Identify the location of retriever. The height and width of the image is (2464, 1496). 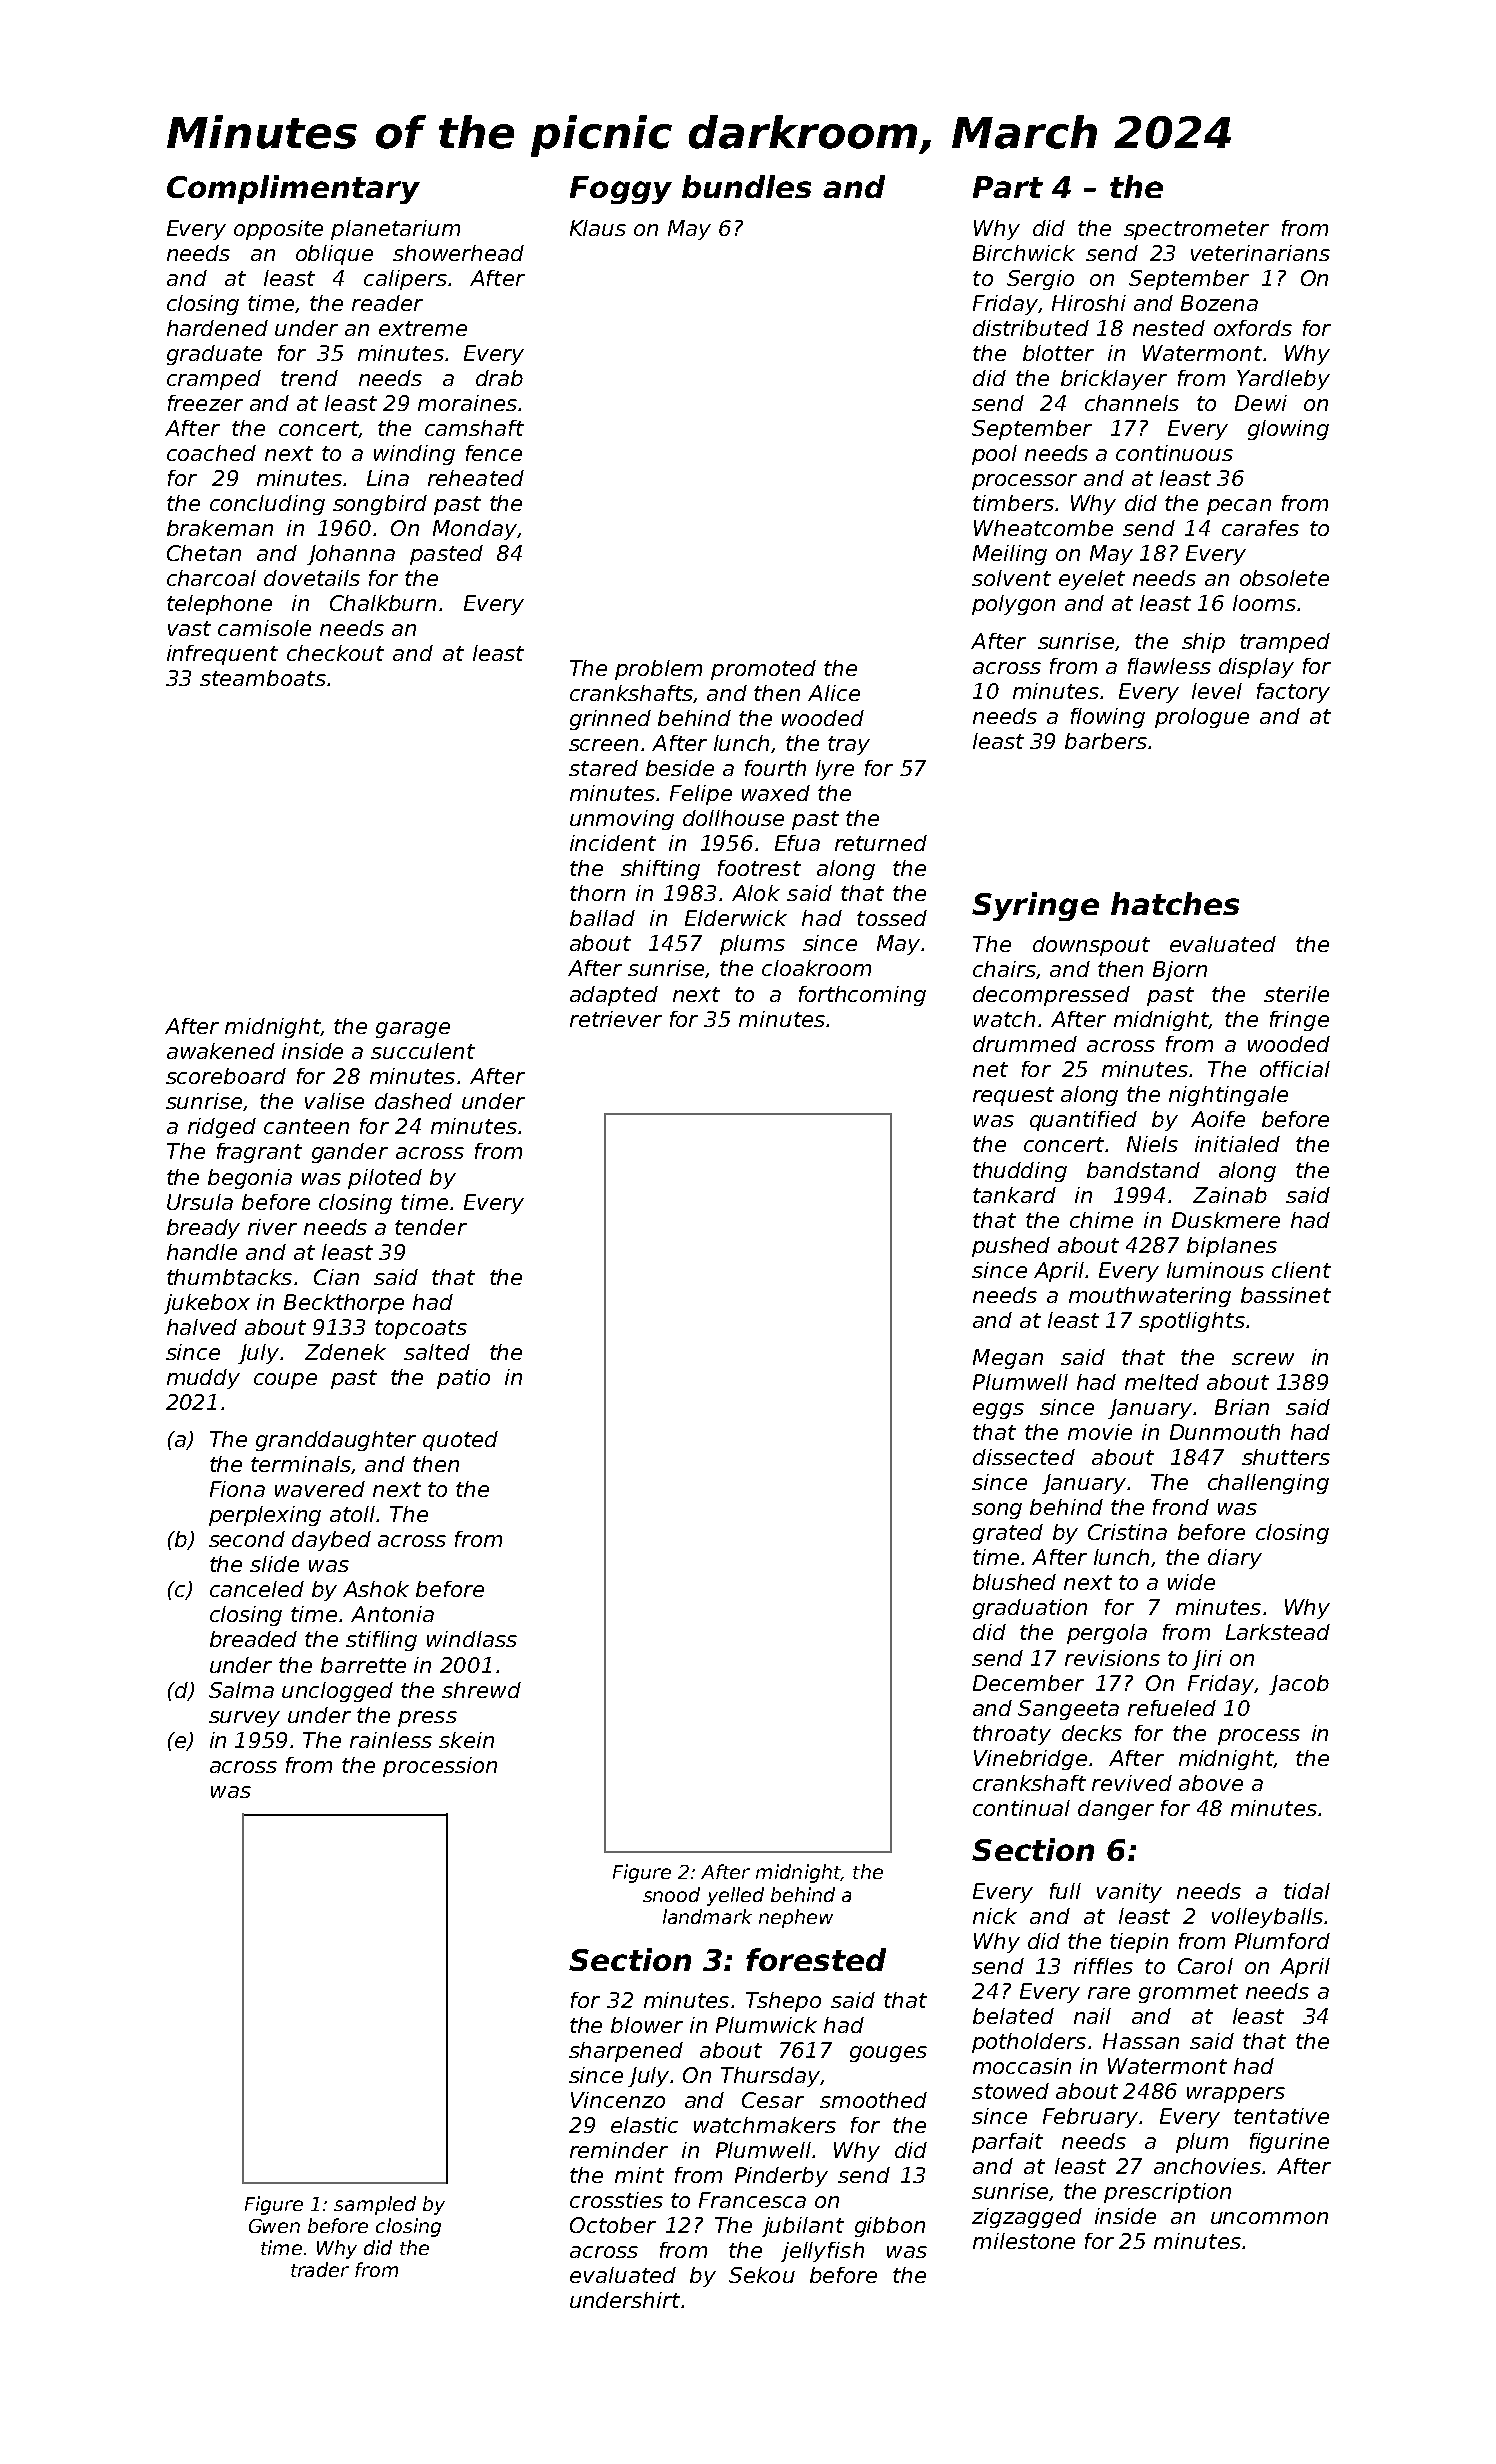
(616, 1019).
